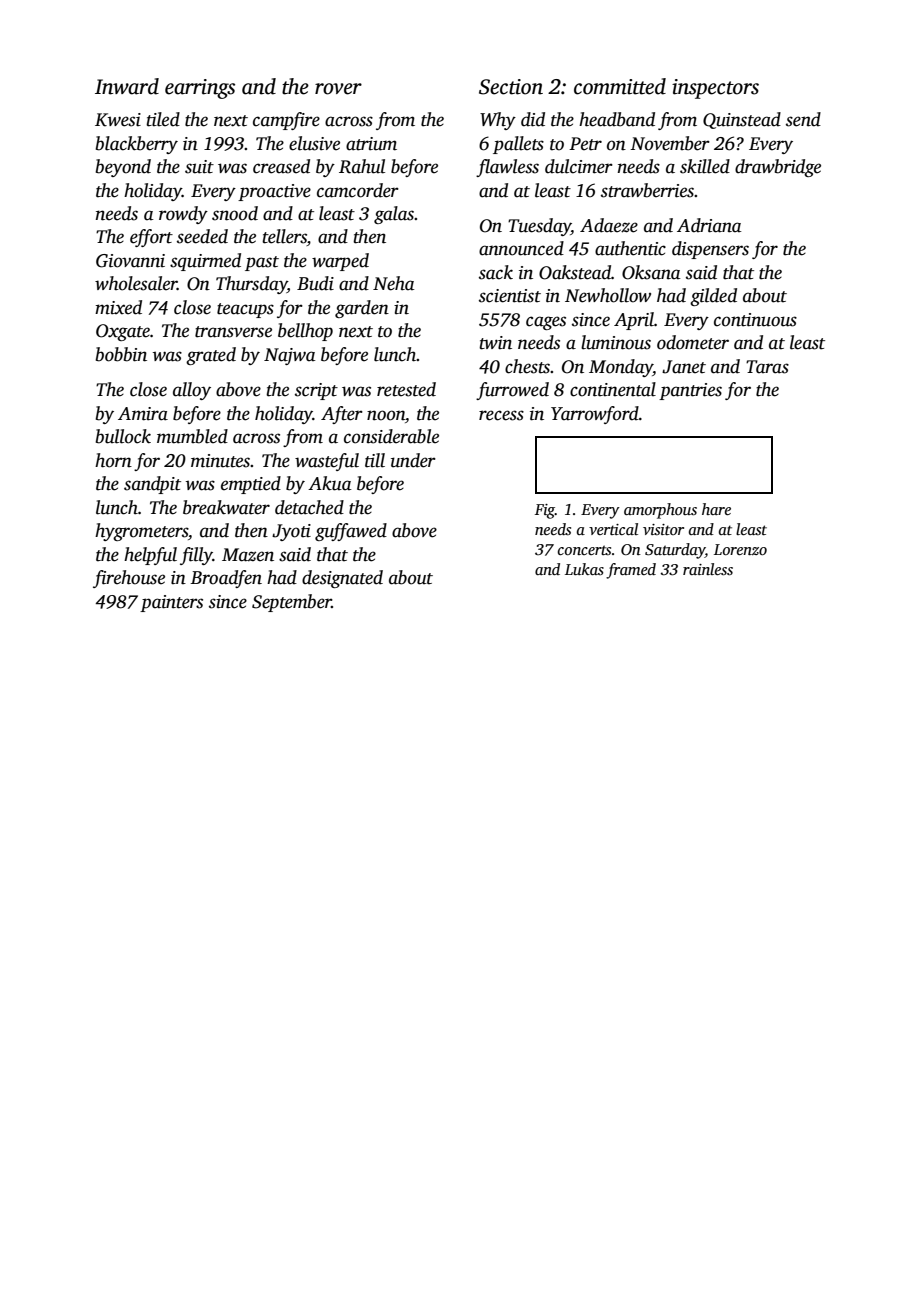 Image resolution: width=924 pixels, height=1308 pixels. What do you see at coordinates (501, 415) in the screenshot?
I see `recess` at bounding box center [501, 415].
